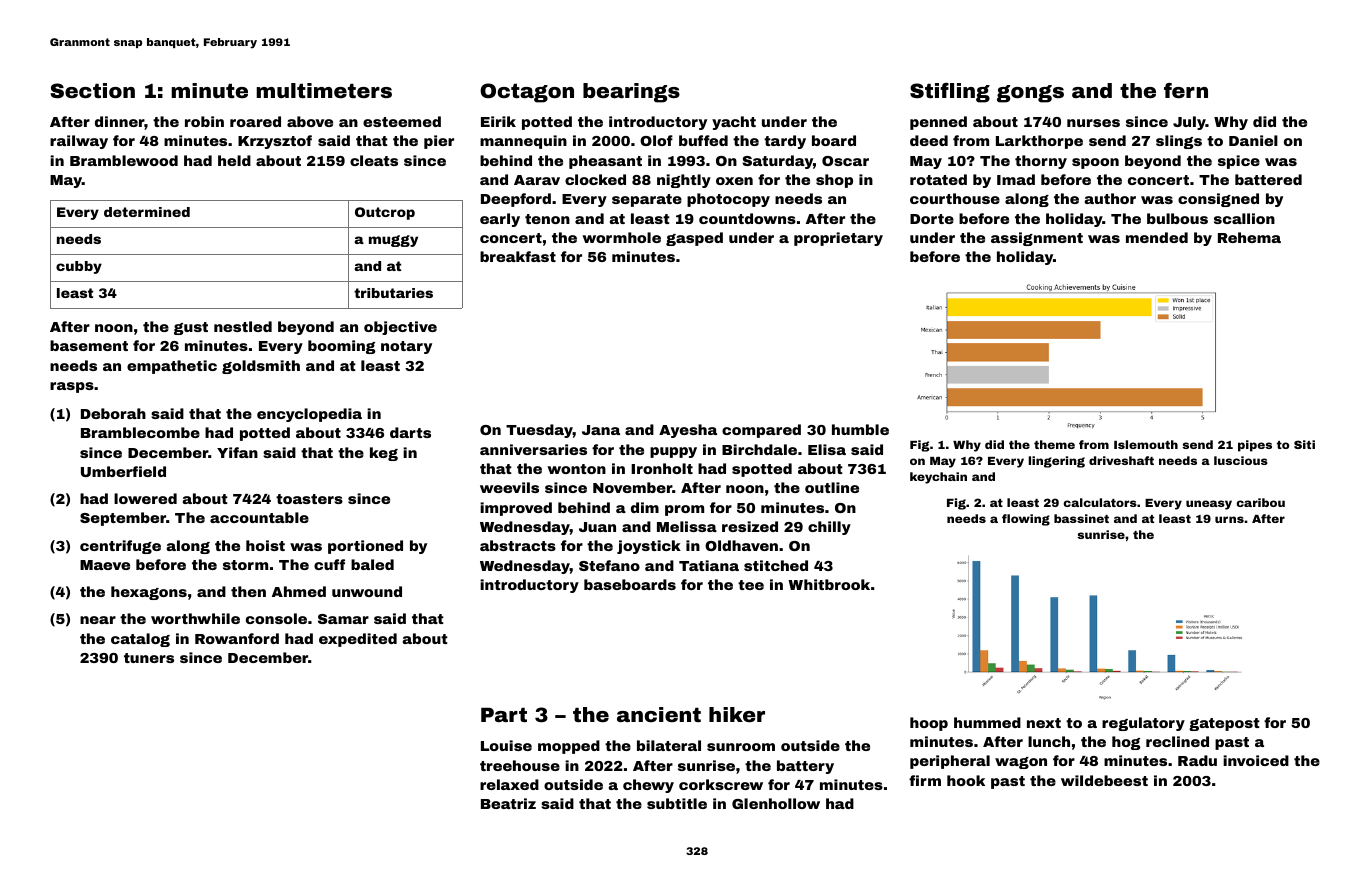 Image resolution: width=1372 pixels, height=887 pixels. What do you see at coordinates (684, 510) in the document?
I see `prom` at bounding box center [684, 510].
